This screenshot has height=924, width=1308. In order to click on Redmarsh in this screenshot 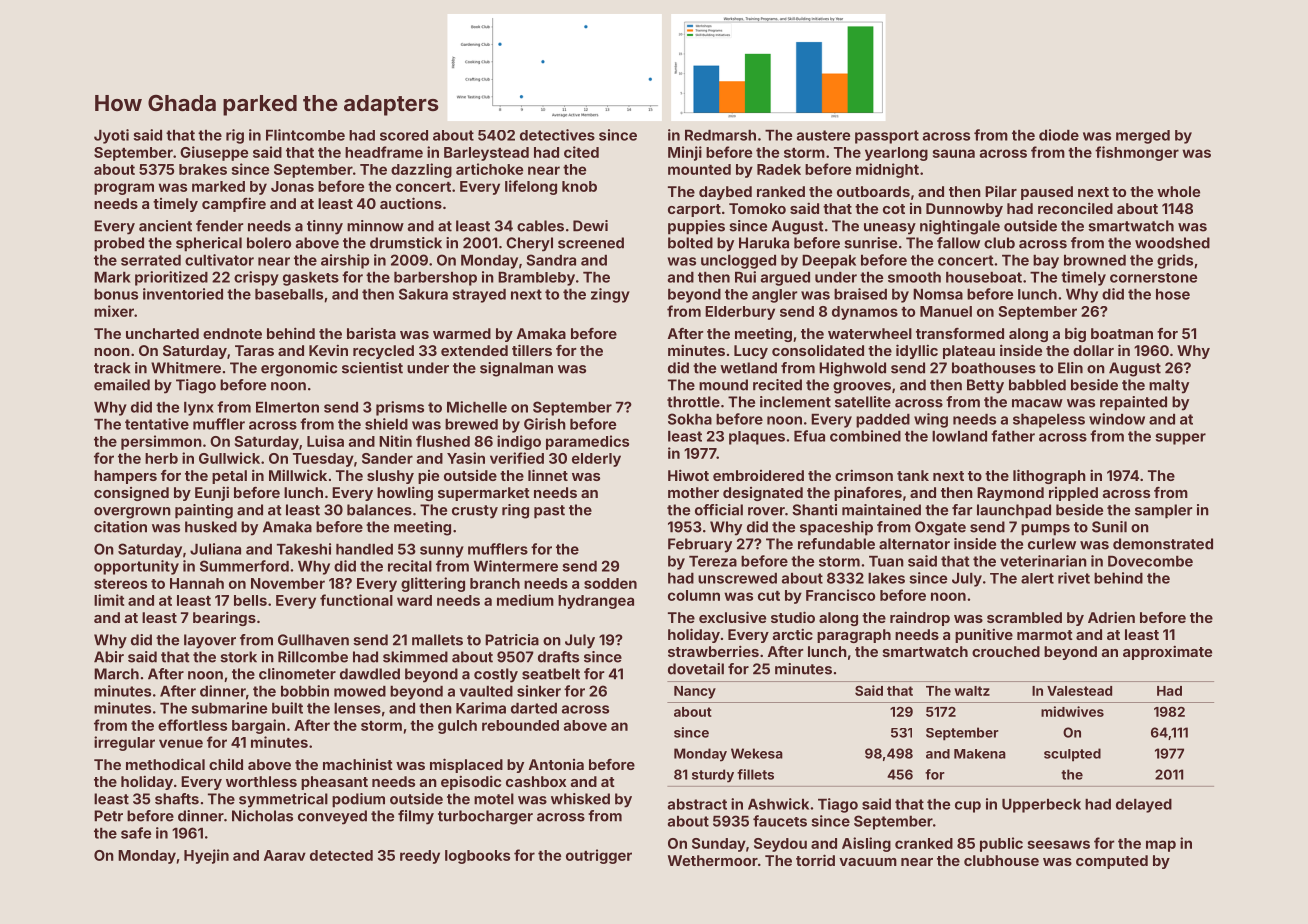, I will do `click(720, 135)`.
